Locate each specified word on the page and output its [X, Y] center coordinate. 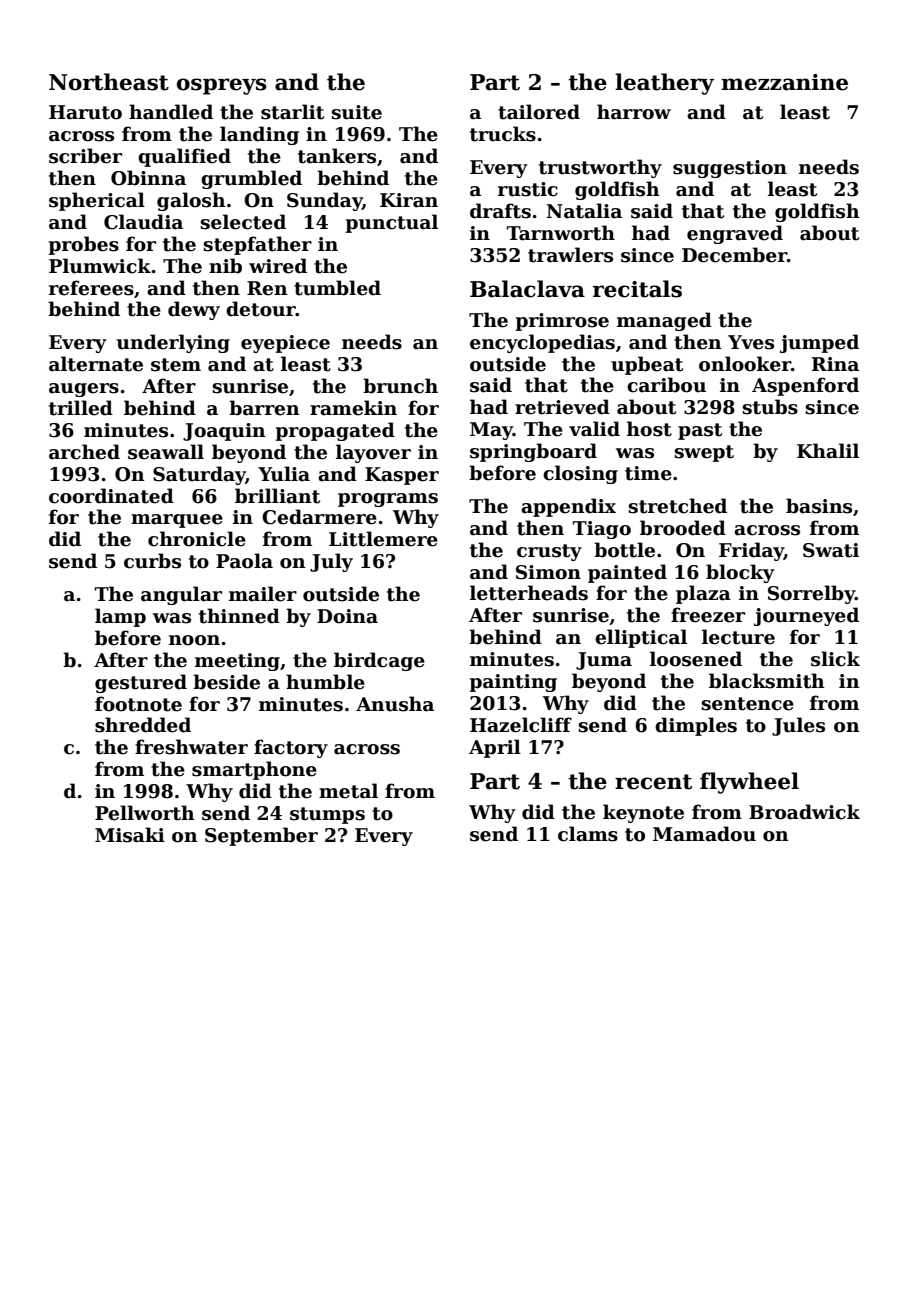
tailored [539, 112]
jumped [819, 343]
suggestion [730, 169]
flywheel [749, 783]
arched [84, 452]
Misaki [130, 835]
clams [588, 834]
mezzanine [784, 82]
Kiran [409, 200]
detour [261, 309]
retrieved [562, 407]
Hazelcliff [521, 725]
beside [226, 682]
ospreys [222, 86]
